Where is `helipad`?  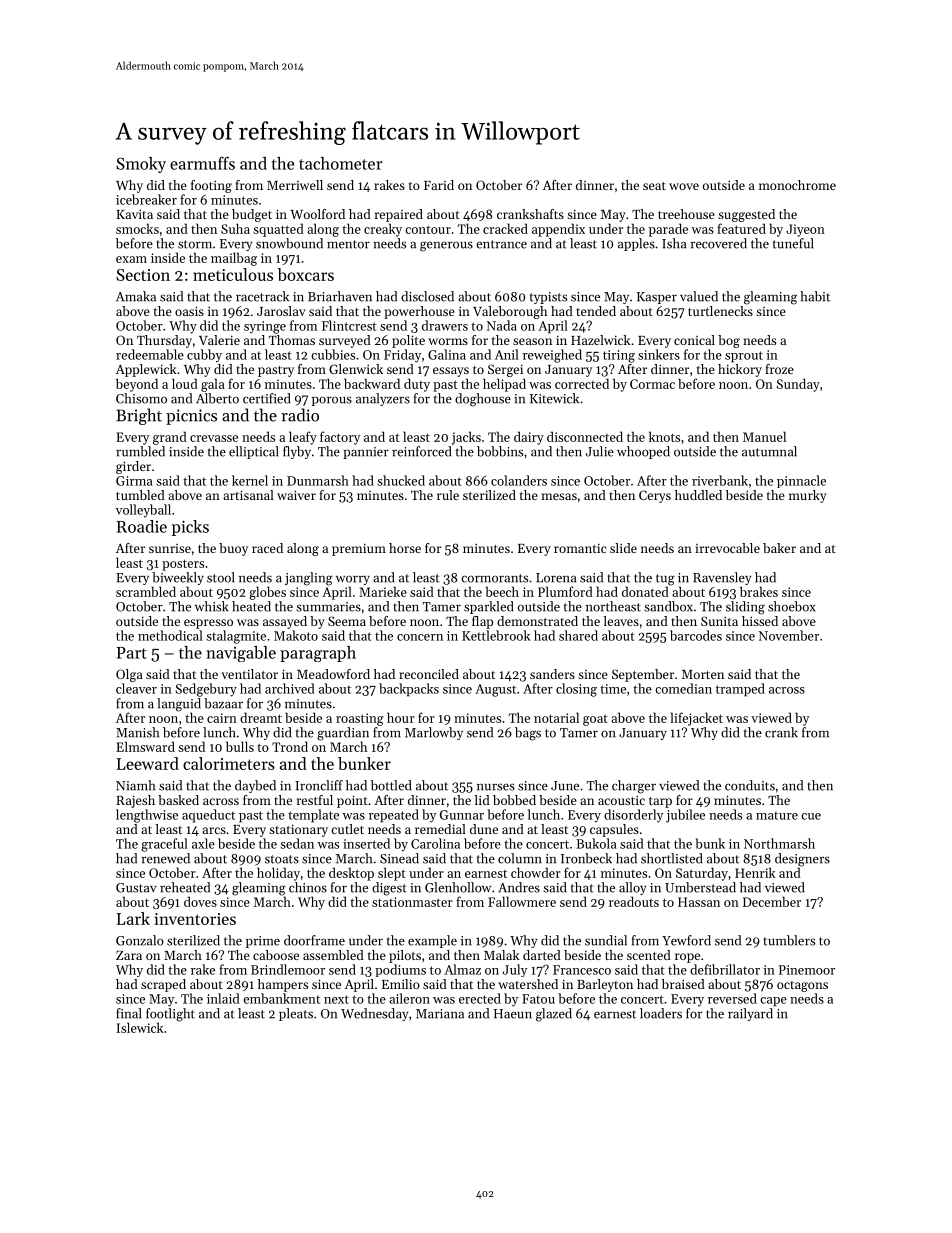
helipad is located at coordinates (504, 385).
